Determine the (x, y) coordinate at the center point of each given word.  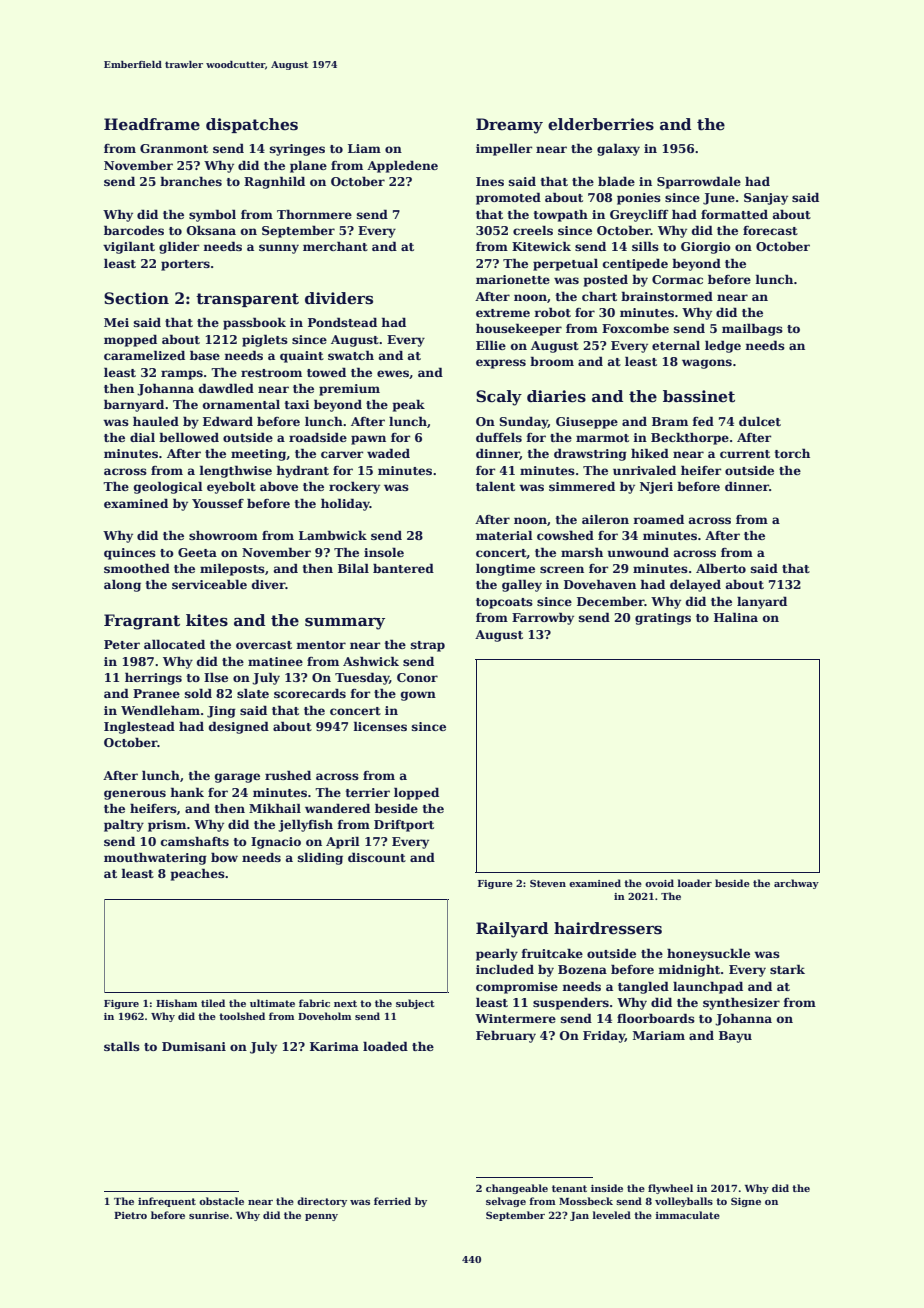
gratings (663, 619)
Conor (417, 677)
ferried (392, 1201)
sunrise (209, 1215)
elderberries (601, 124)
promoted (508, 198)
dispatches (252, 125)
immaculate (688, 1215)
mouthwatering (155, 858)
